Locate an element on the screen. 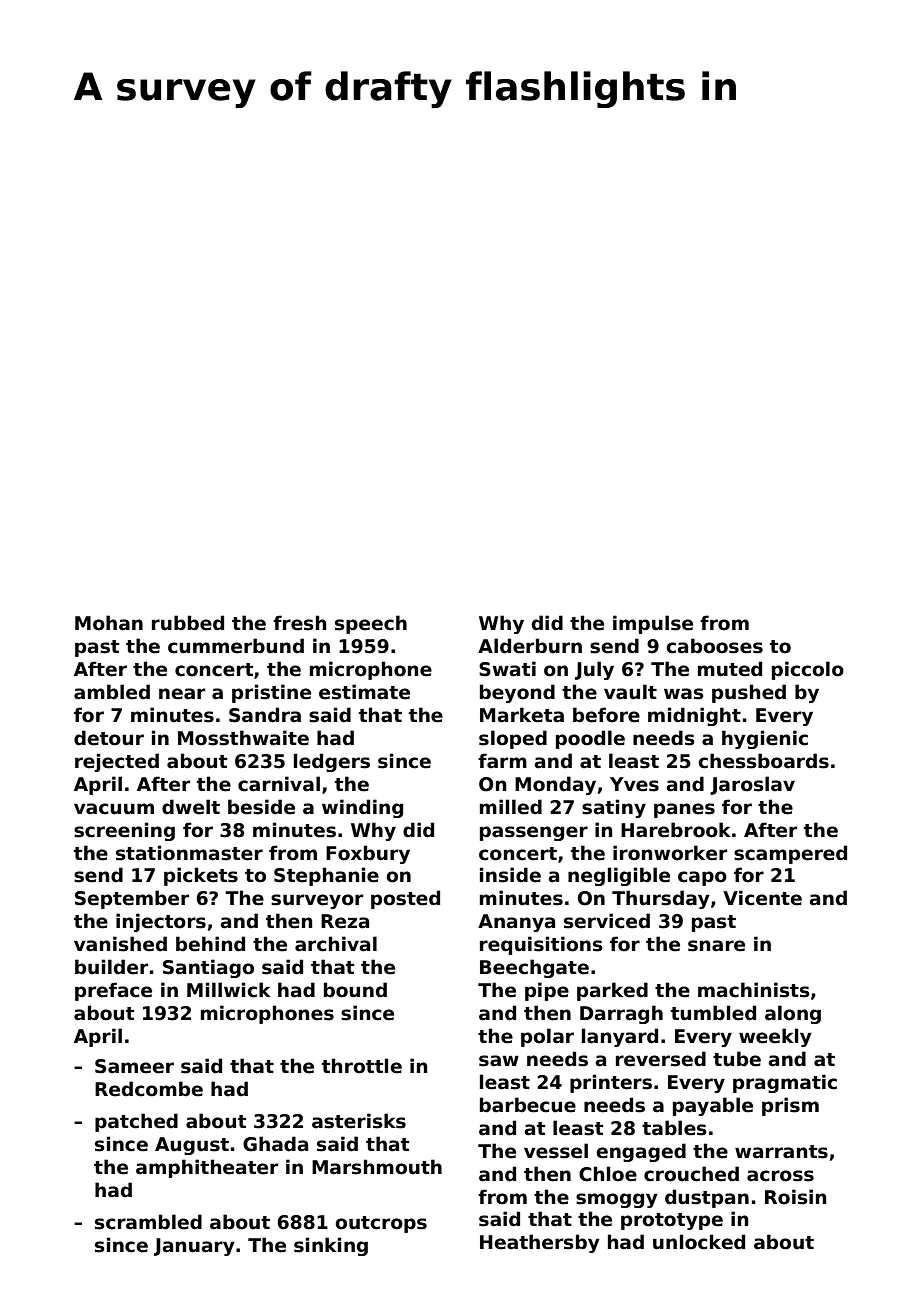 The image size is (924, 1308). pushed is located at coordinates (749, 693).
